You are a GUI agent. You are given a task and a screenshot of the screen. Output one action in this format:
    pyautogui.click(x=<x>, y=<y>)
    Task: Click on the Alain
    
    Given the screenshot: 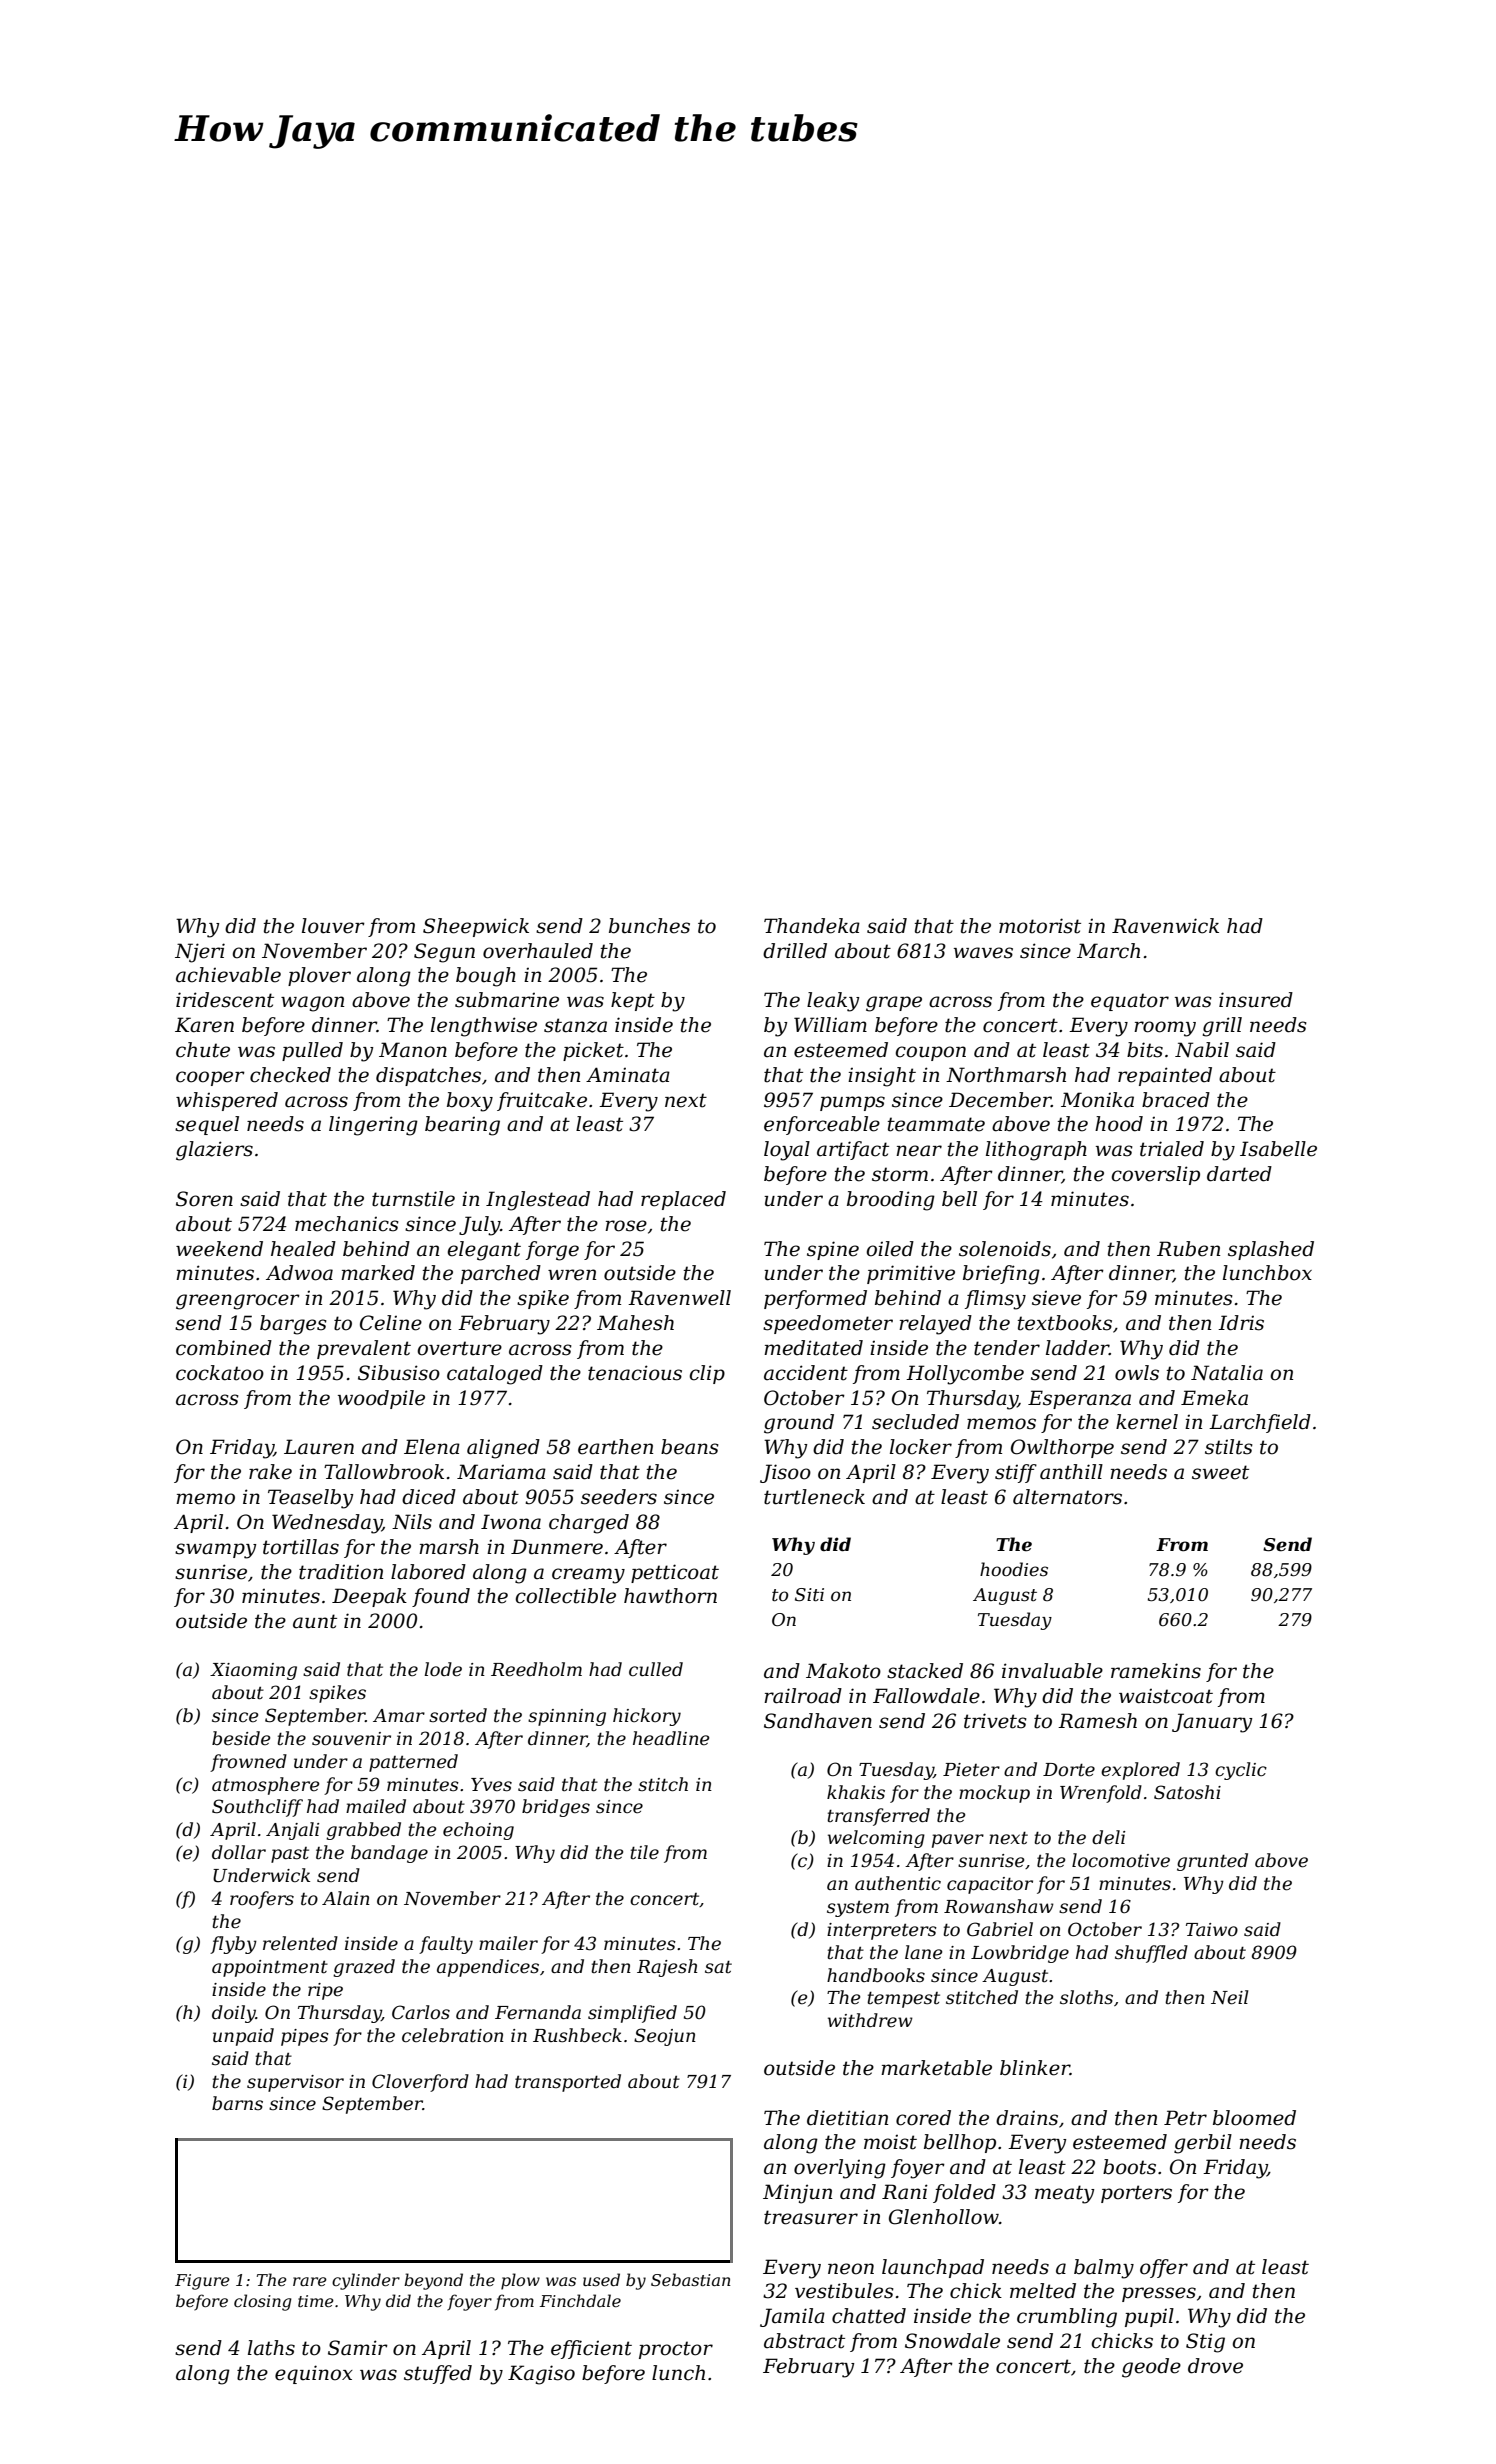 What is the action you would take?
    pyautogui.click(x=346, y=1898)
